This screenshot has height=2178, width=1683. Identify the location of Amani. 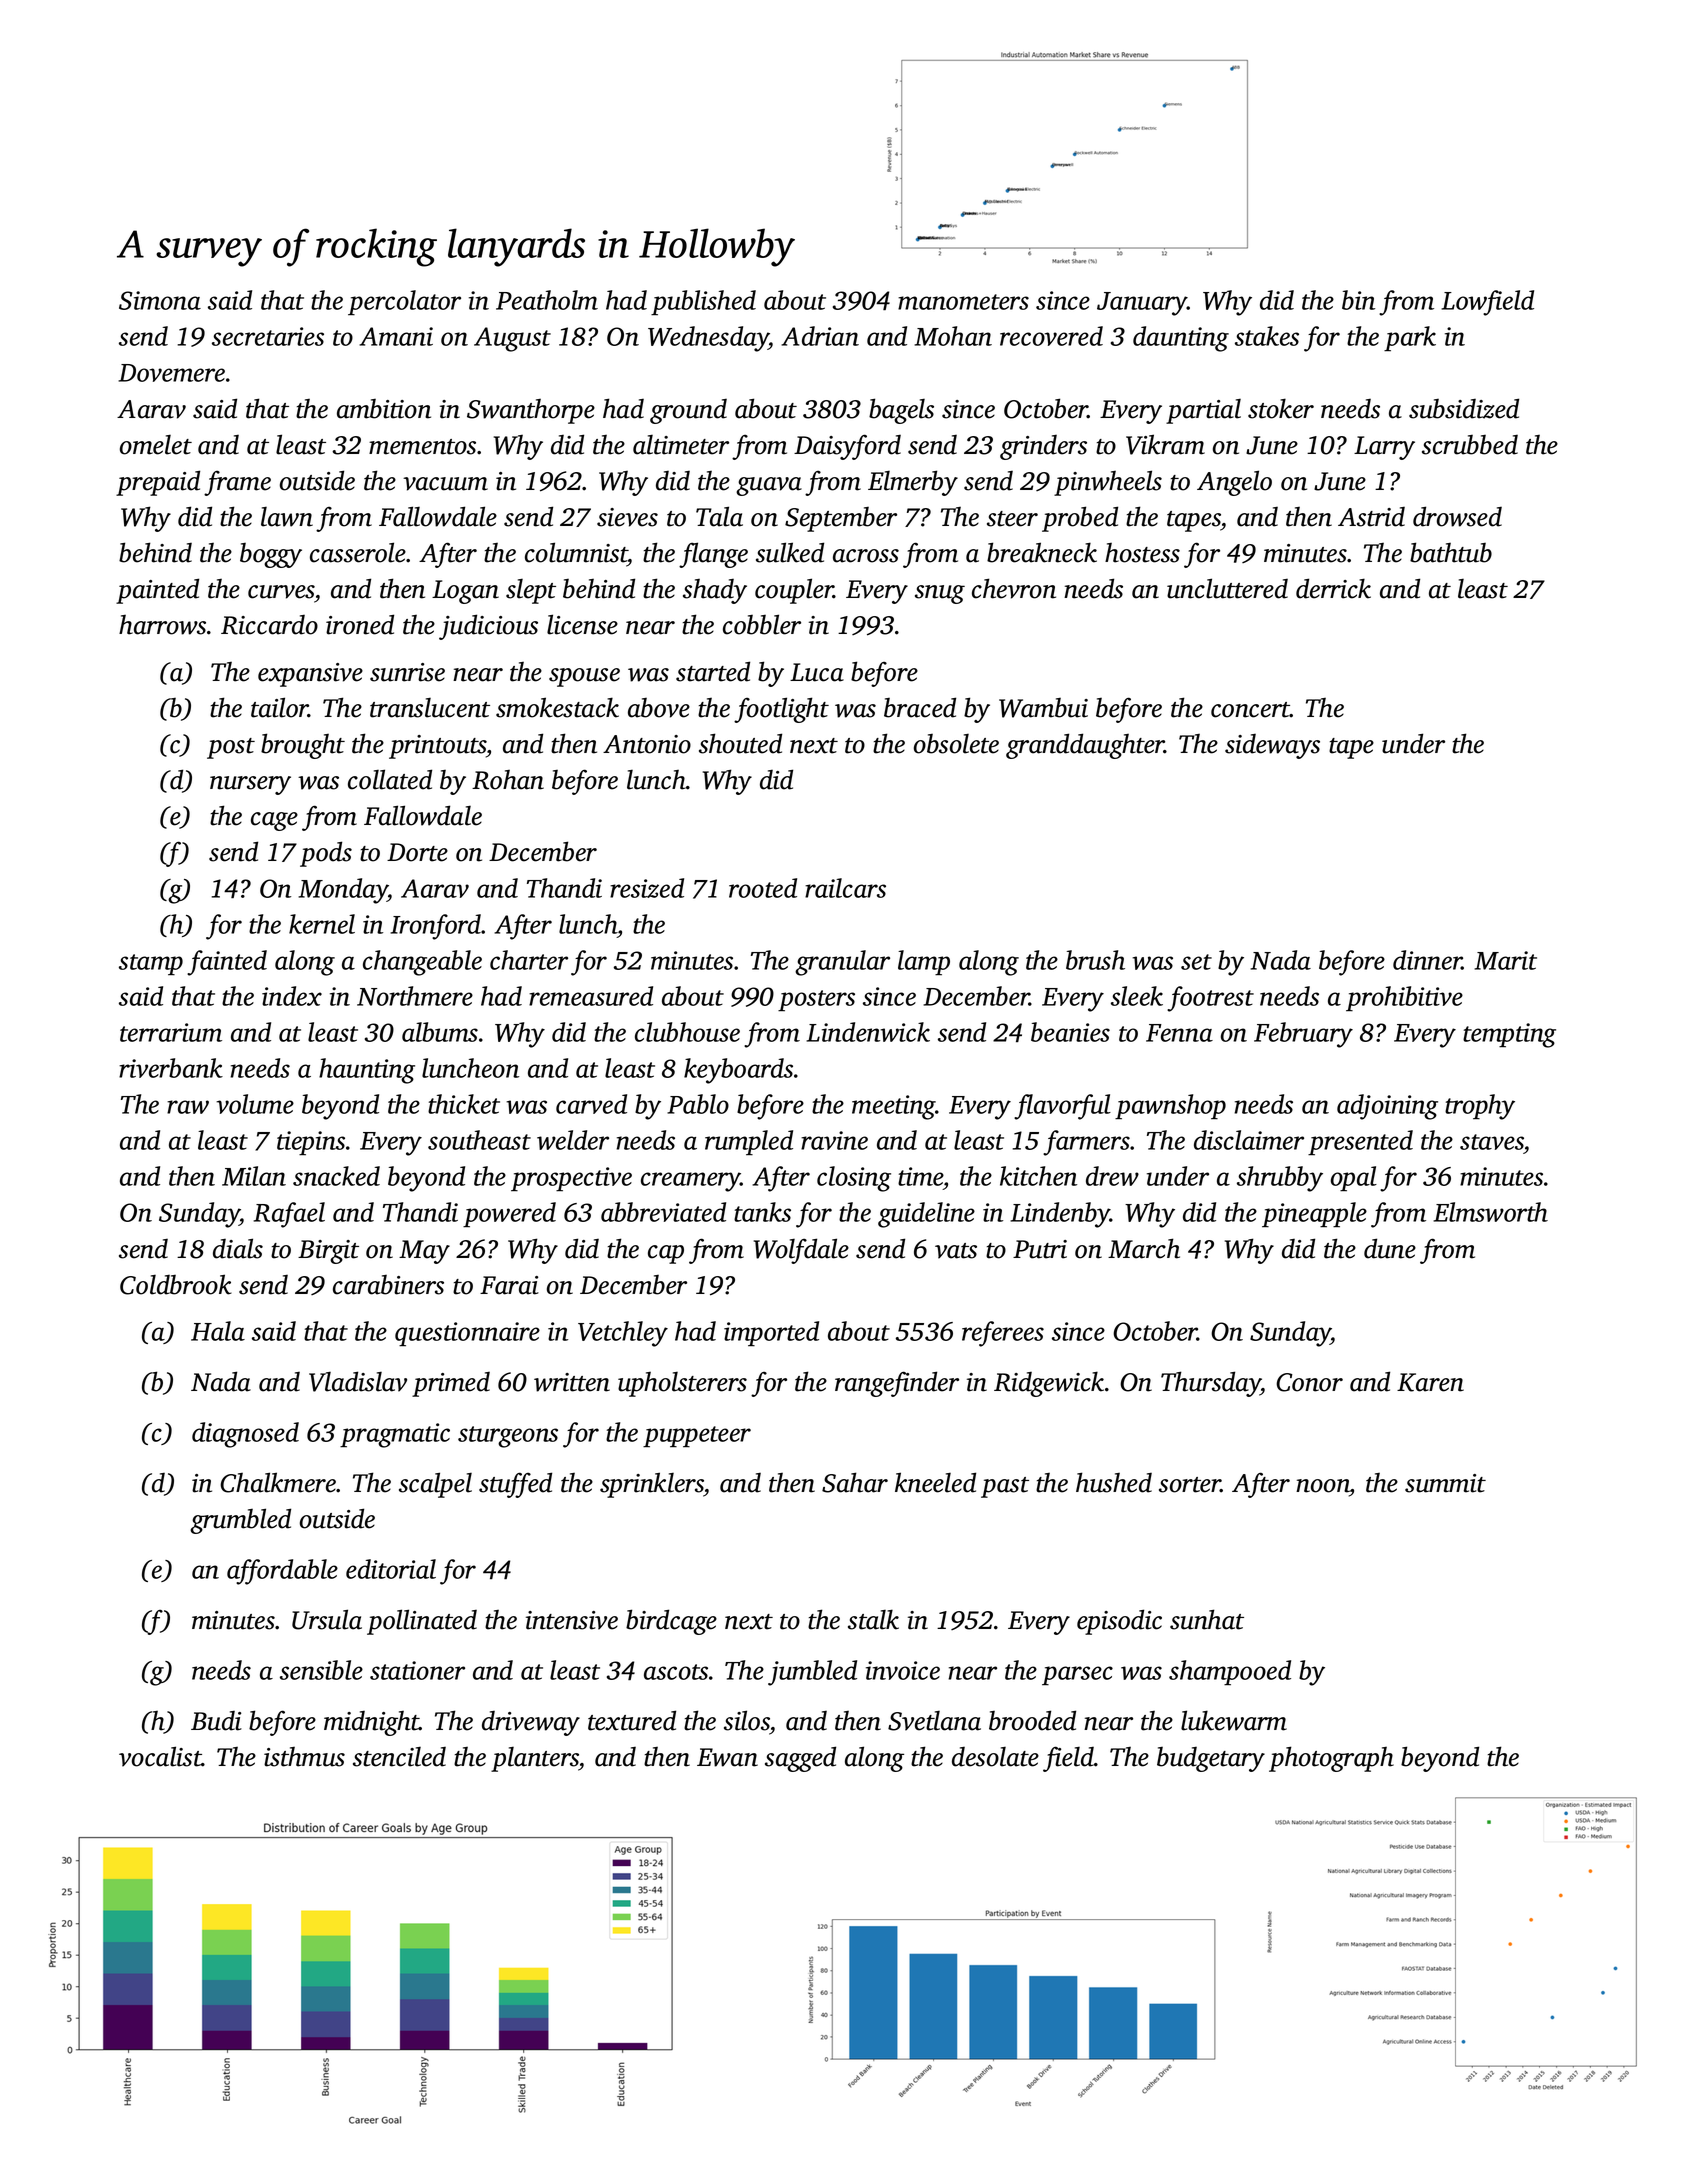
(396, 336).
